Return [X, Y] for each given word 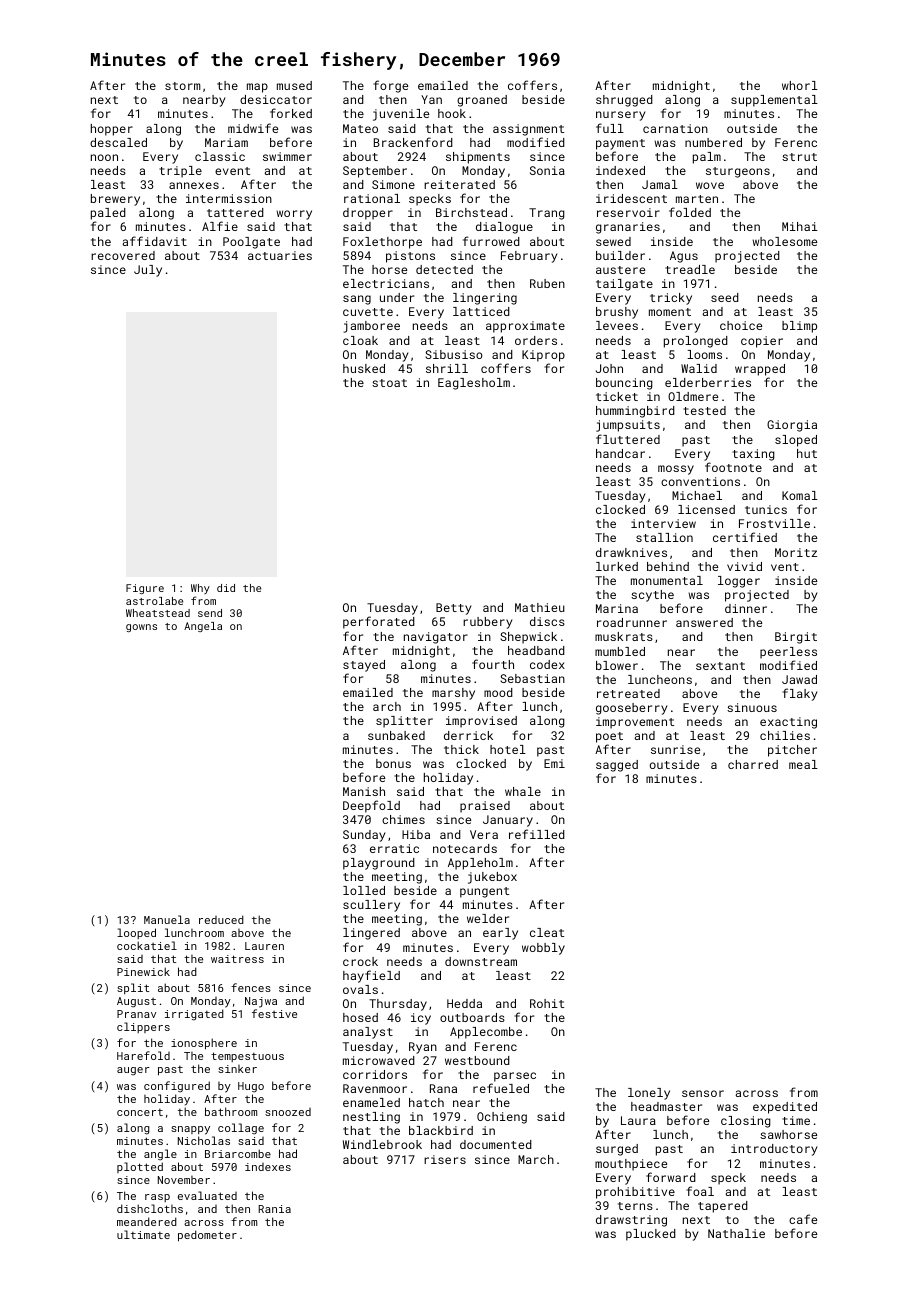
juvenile [401, 115]
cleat [547, 932]
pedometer [207, 1236]
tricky [671, 299]
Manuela [167, 919]
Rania [274, 1209]
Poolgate [251, 243]
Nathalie [736, 1233]
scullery [371, 906]
